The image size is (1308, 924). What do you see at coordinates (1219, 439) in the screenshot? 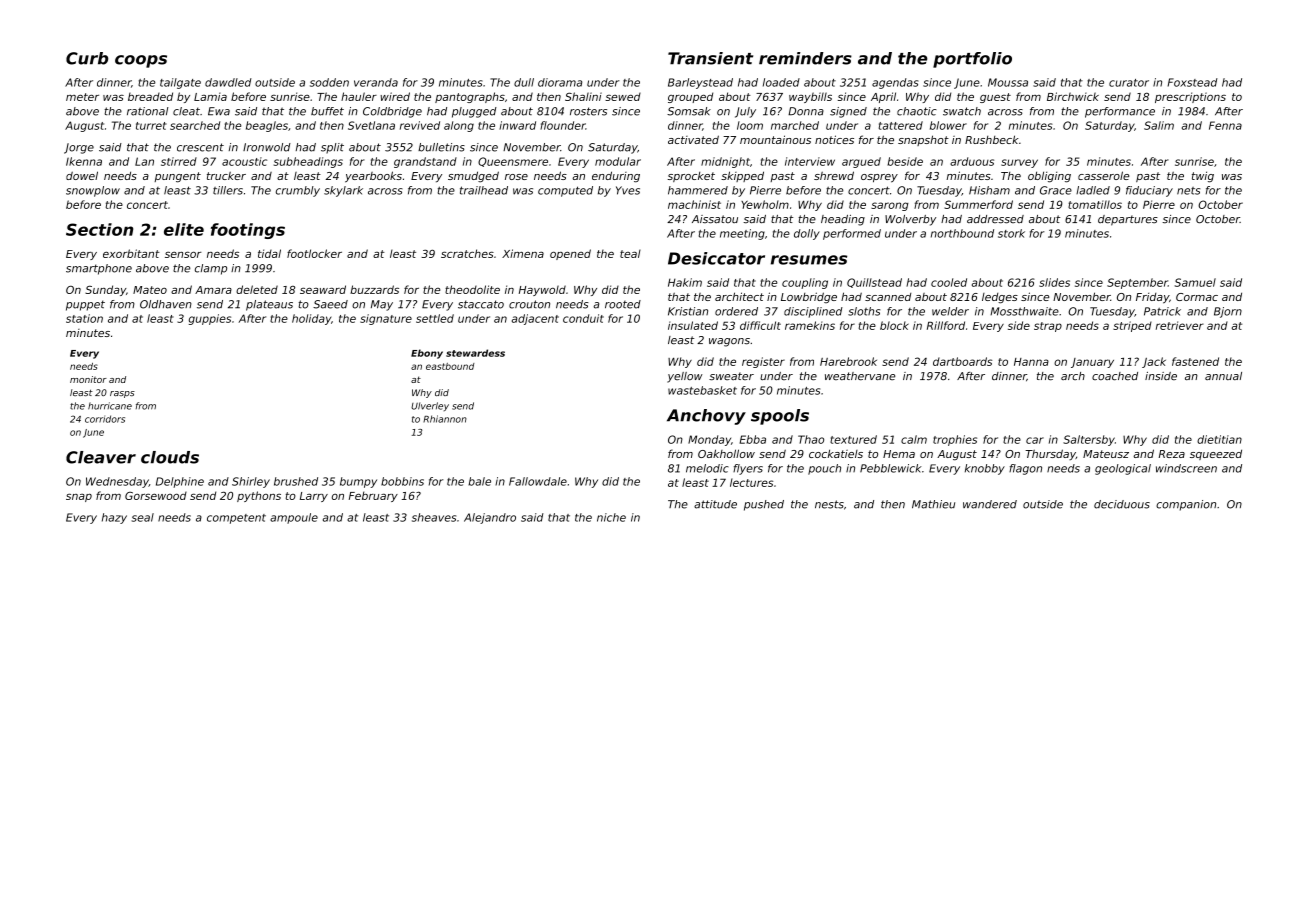
I see `dietitian` at bounding box center [1219, 439].
